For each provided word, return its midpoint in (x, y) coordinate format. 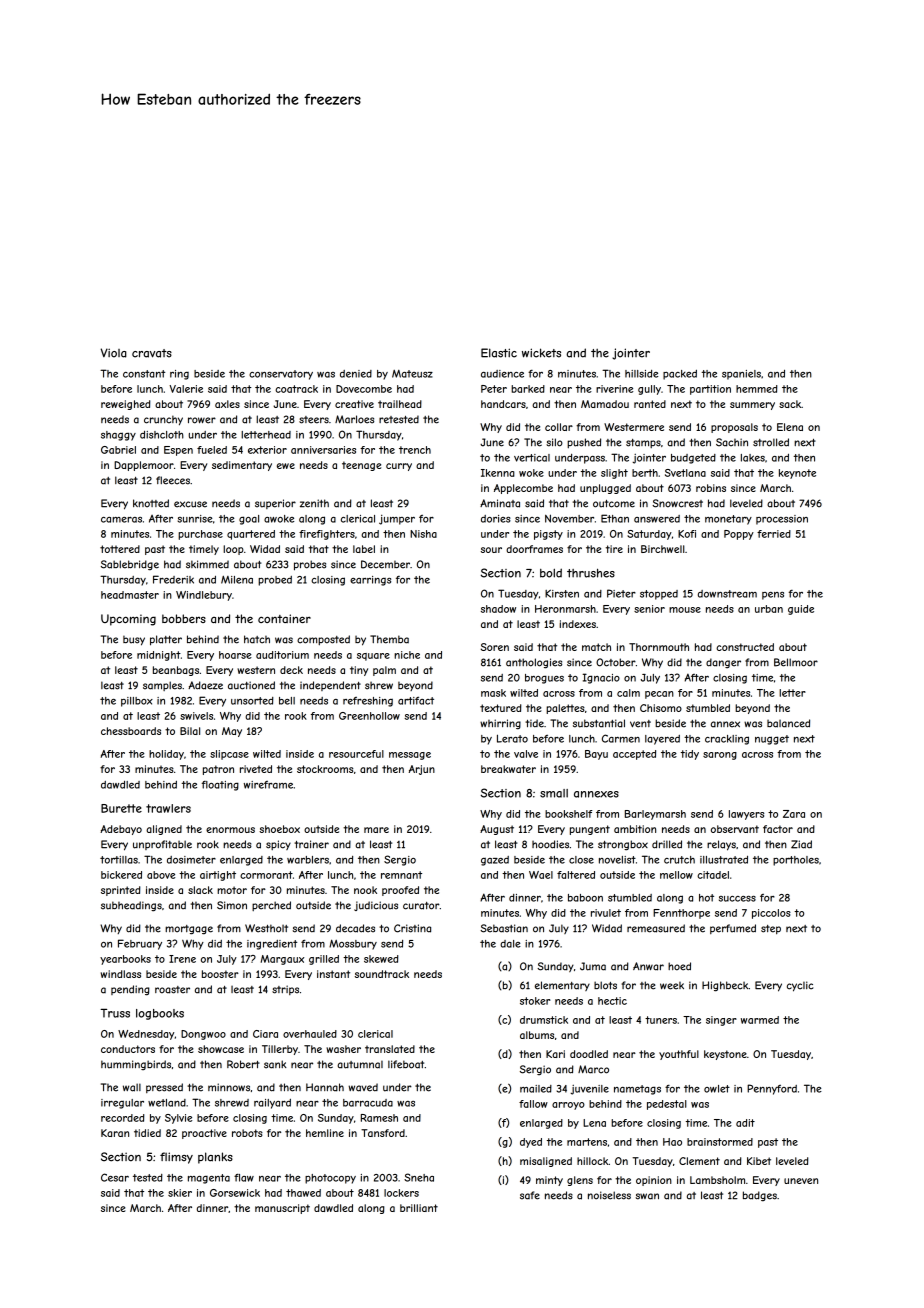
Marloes (354, 419)
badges (760, 1196)
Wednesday (146, 1035)
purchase (200, 535)
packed (680, 375)
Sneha (419, 1177)
